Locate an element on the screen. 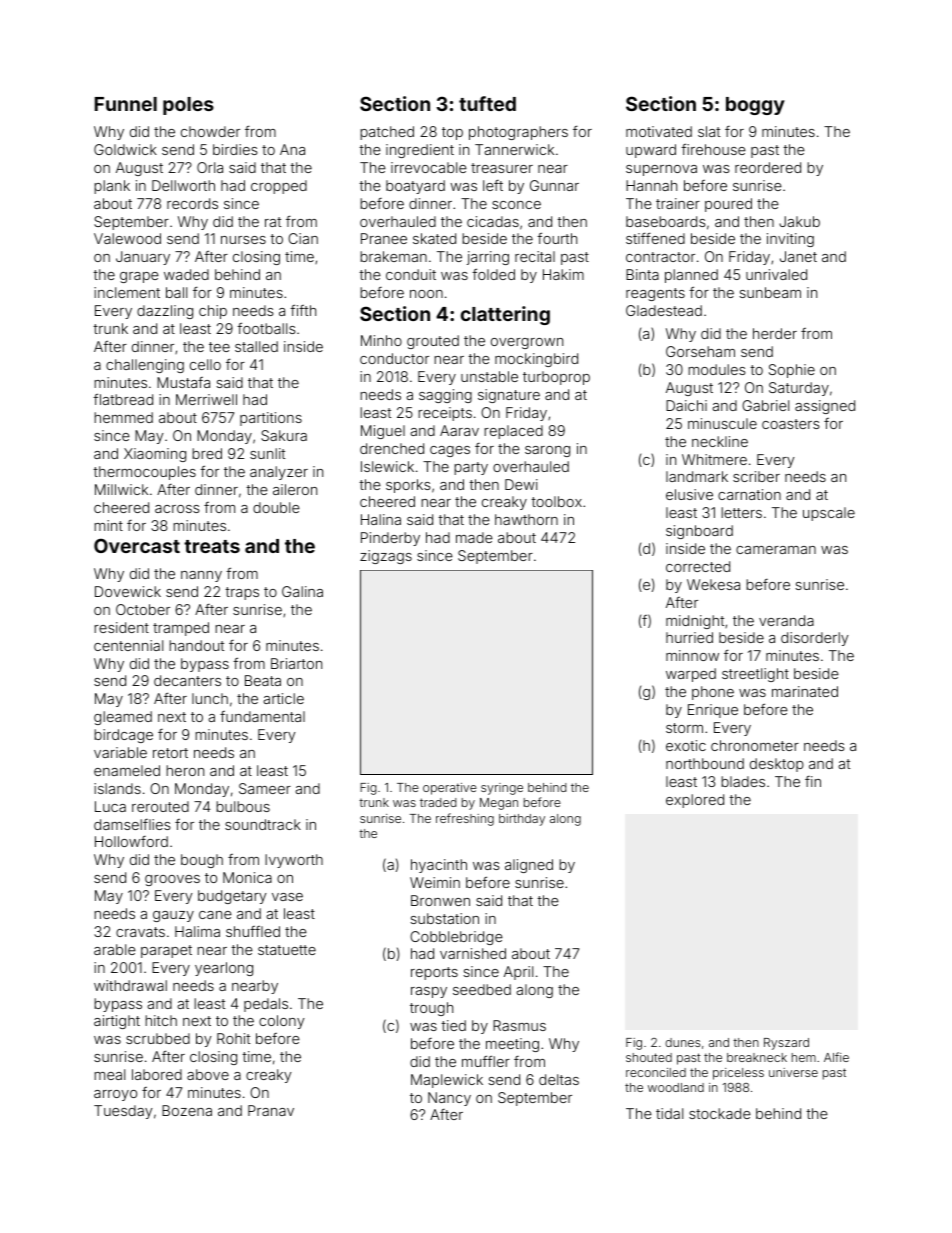 The width and height of the screenshot is (952, 1233). hyacinth is located at coordinates (439, 866).
